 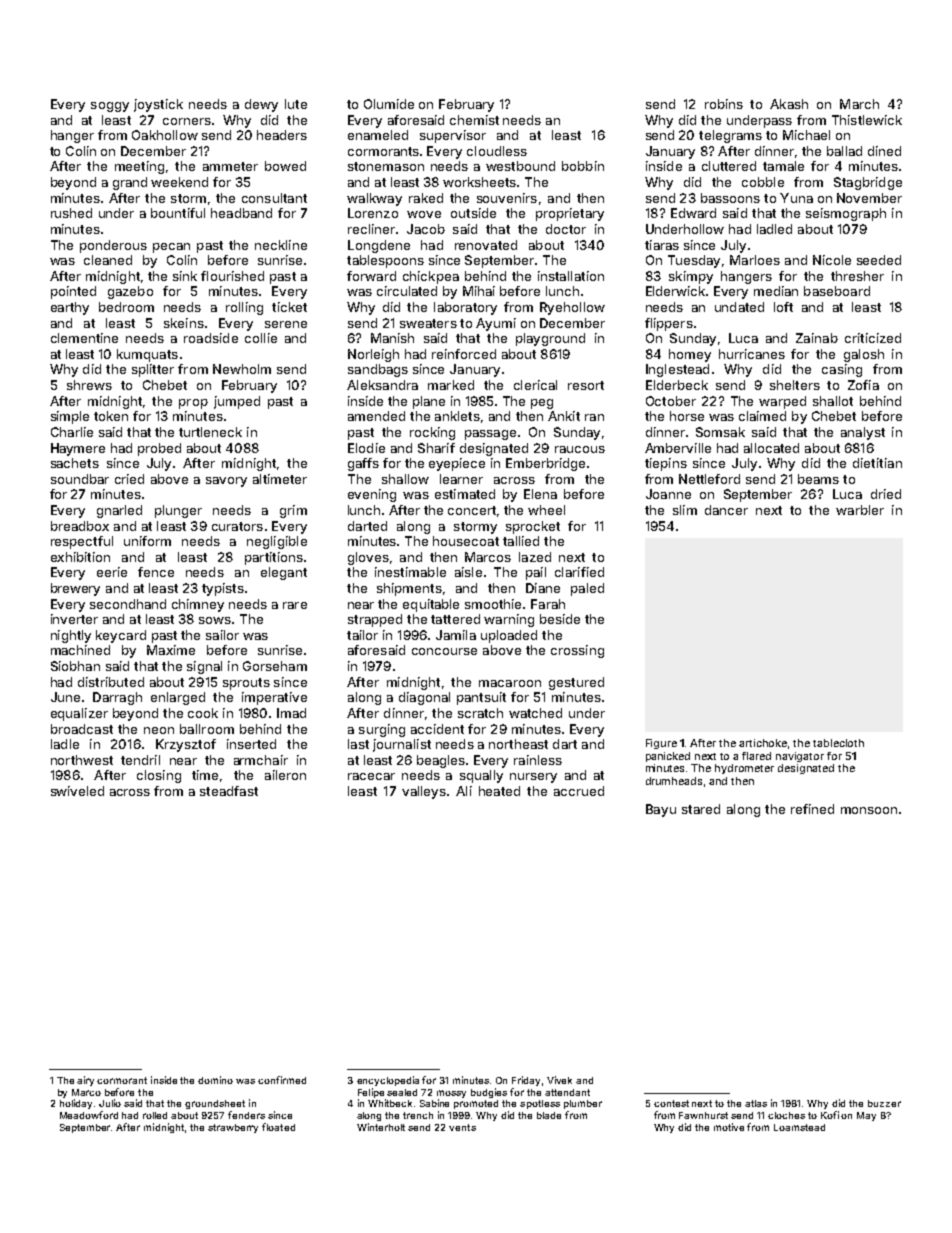 What do you see at coordinates (428, 323) in the page?
I see `sweaters` at bounding box center [428, 323].
